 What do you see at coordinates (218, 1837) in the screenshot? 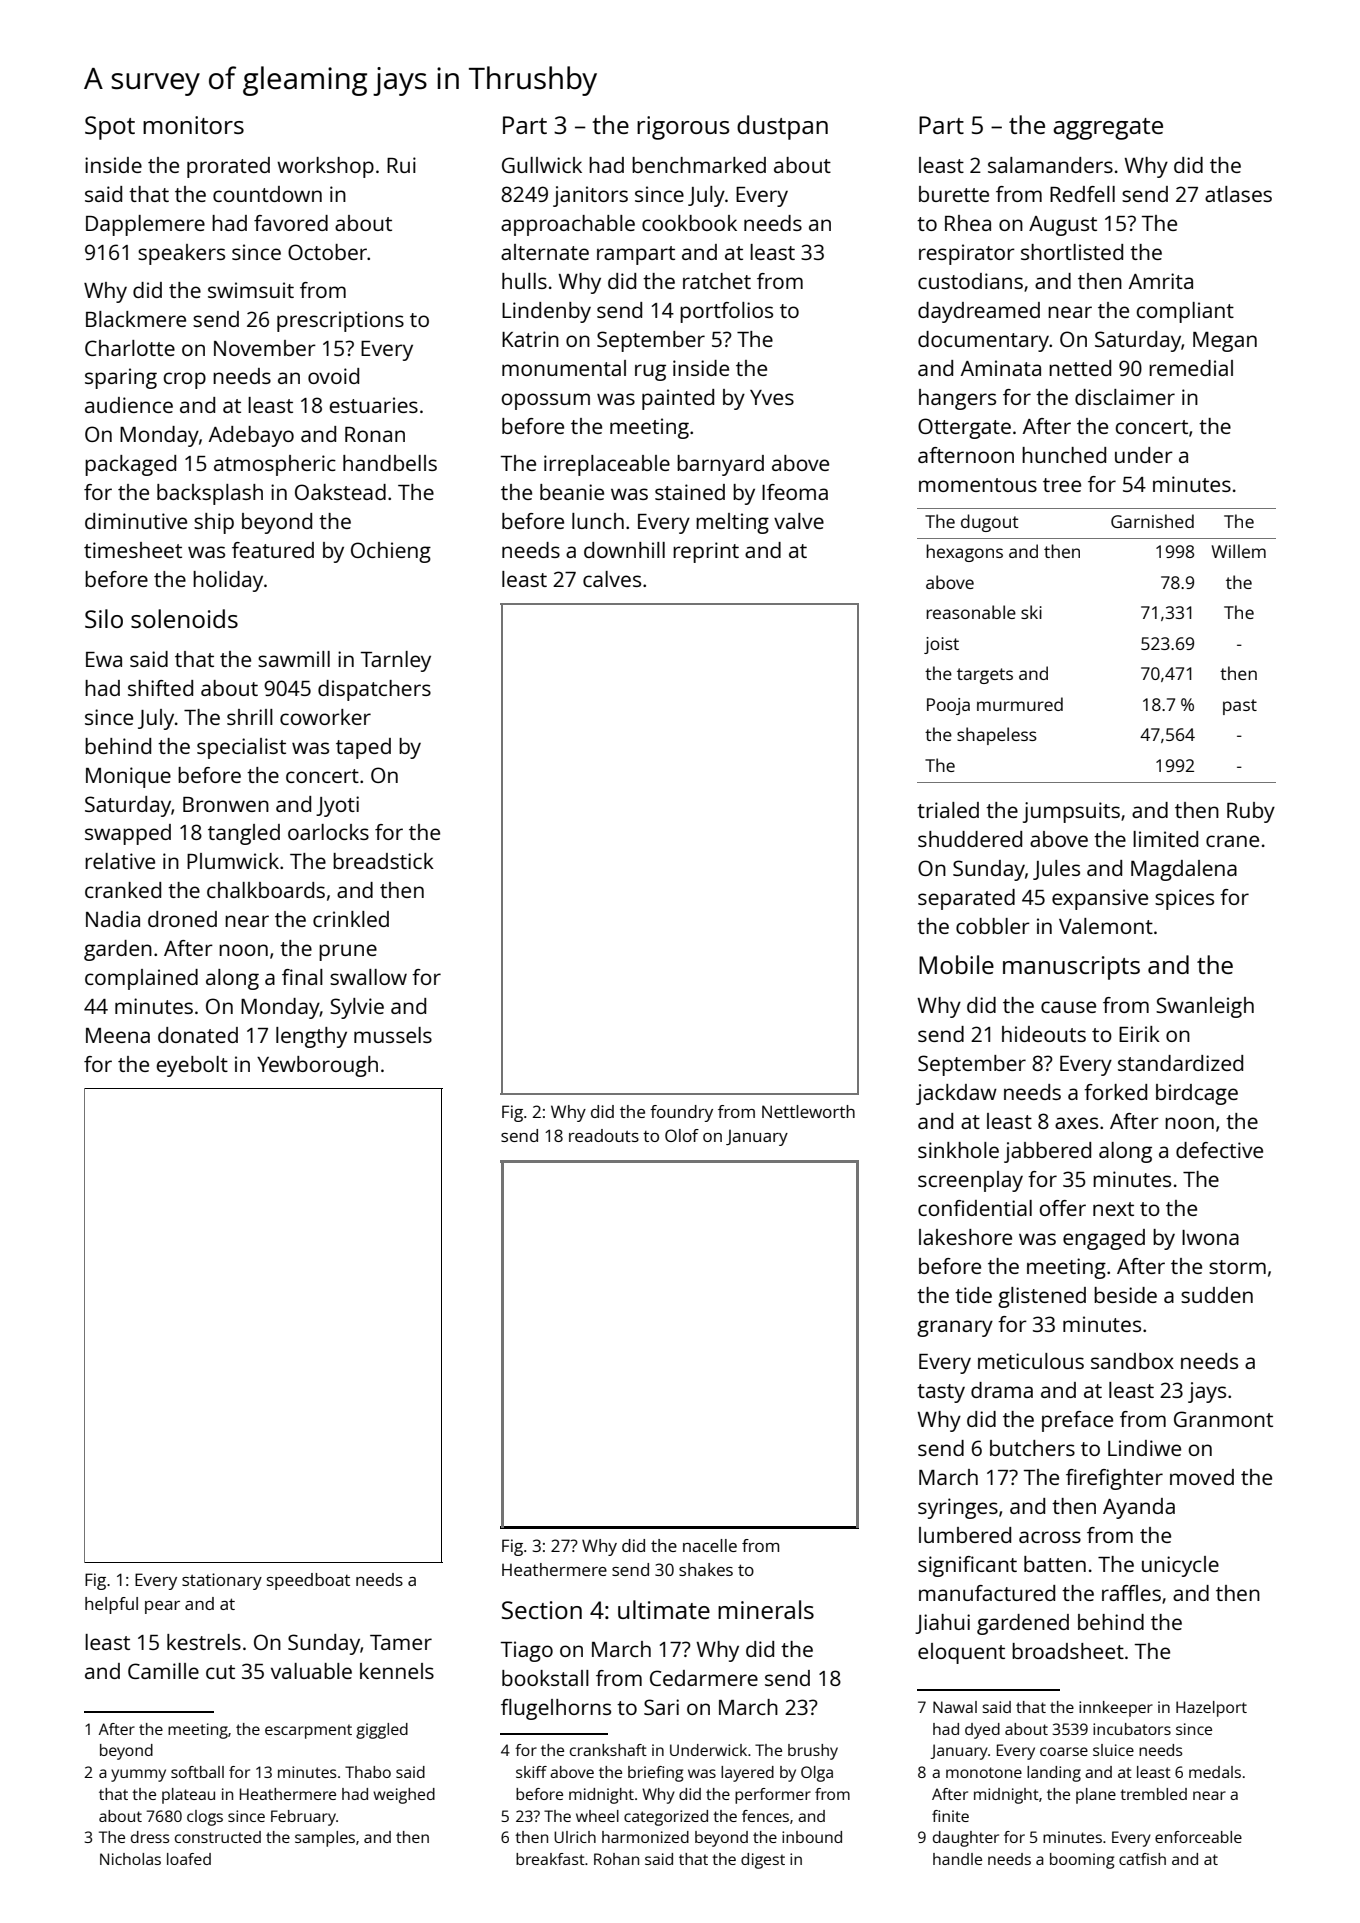
I see `constructed` at bounding box center [218, 1837].
